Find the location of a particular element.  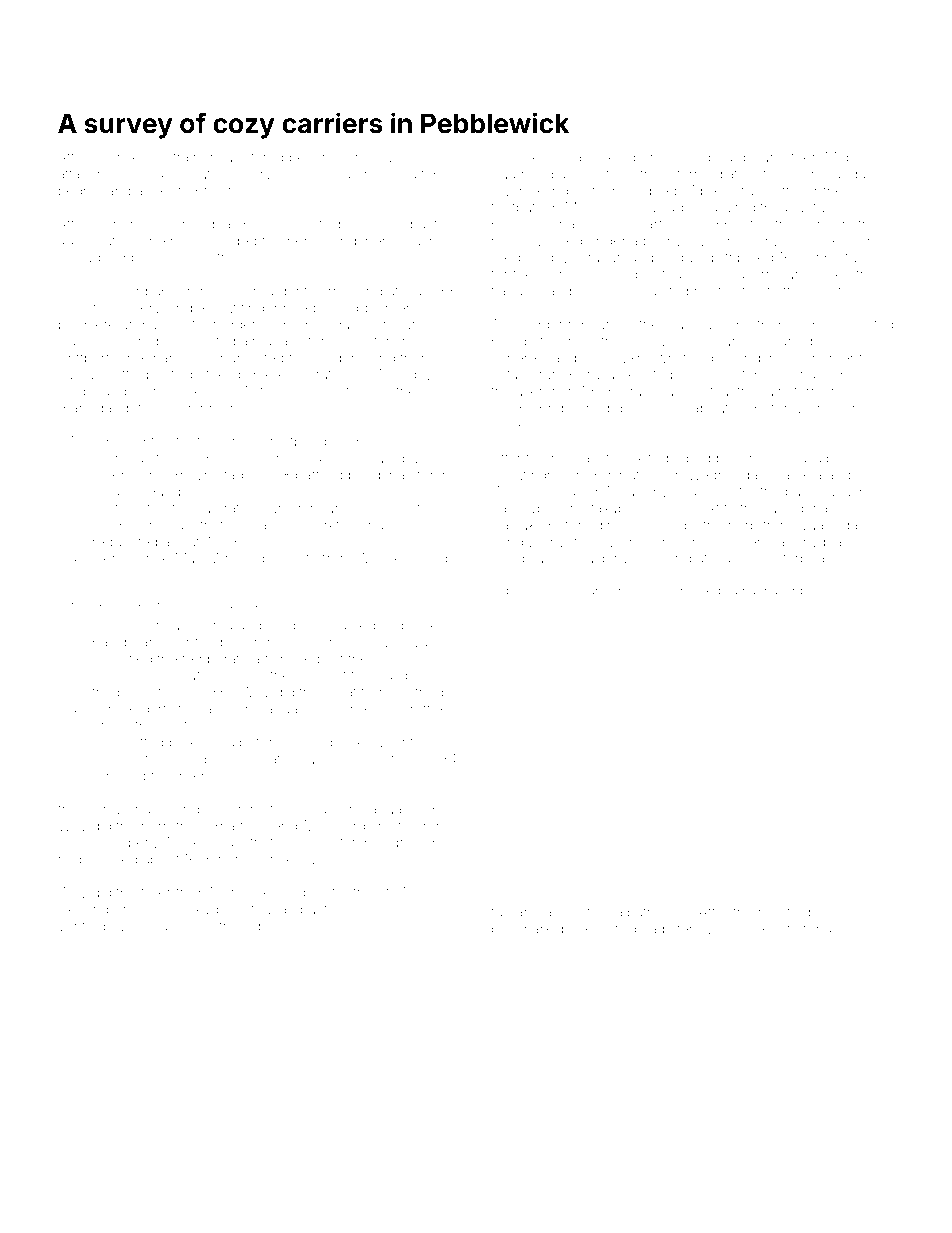

negligible is located at coordinates (814, 460).
